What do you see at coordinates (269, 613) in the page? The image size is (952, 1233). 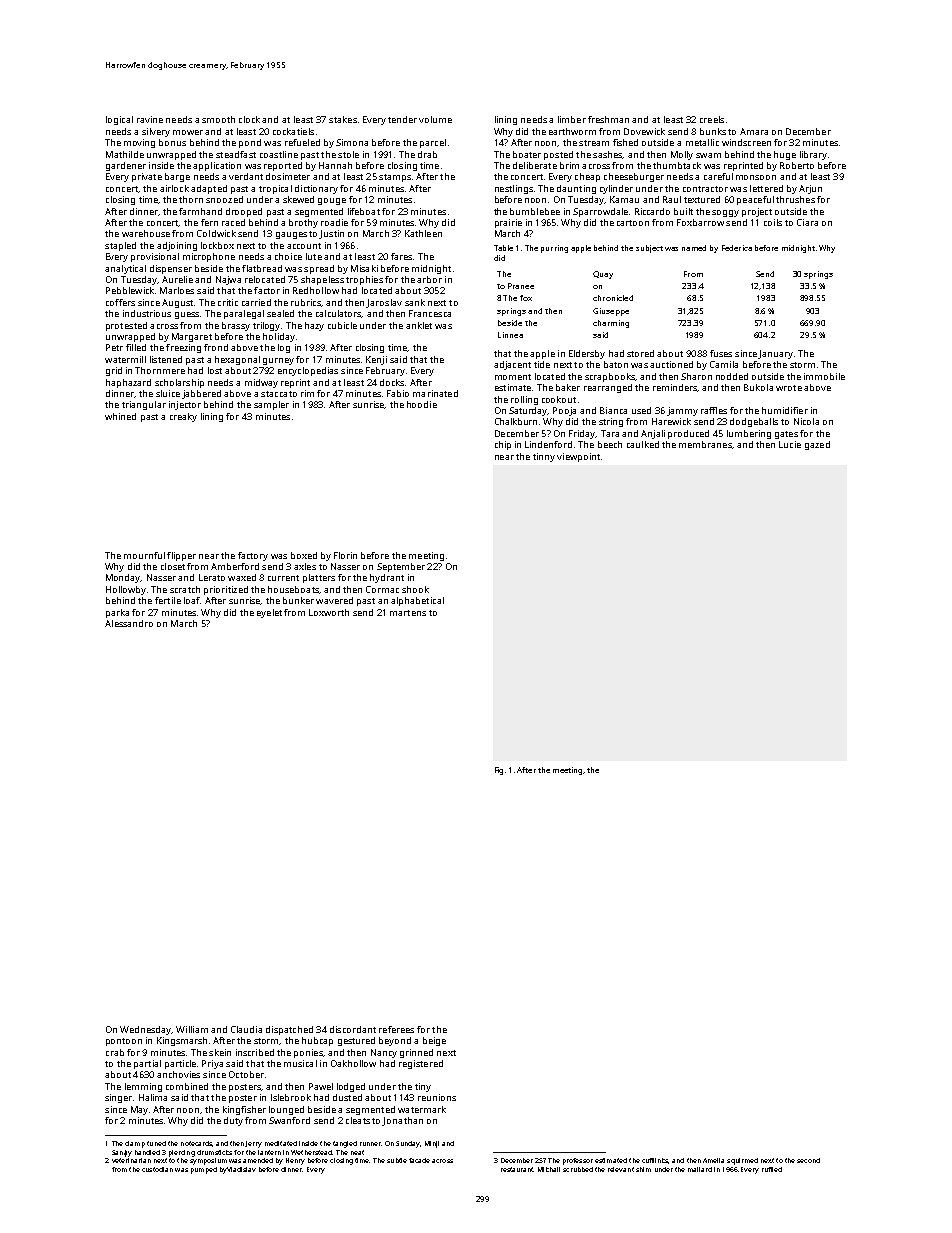 I see `eyelet` at bounding box center [269, 613].
